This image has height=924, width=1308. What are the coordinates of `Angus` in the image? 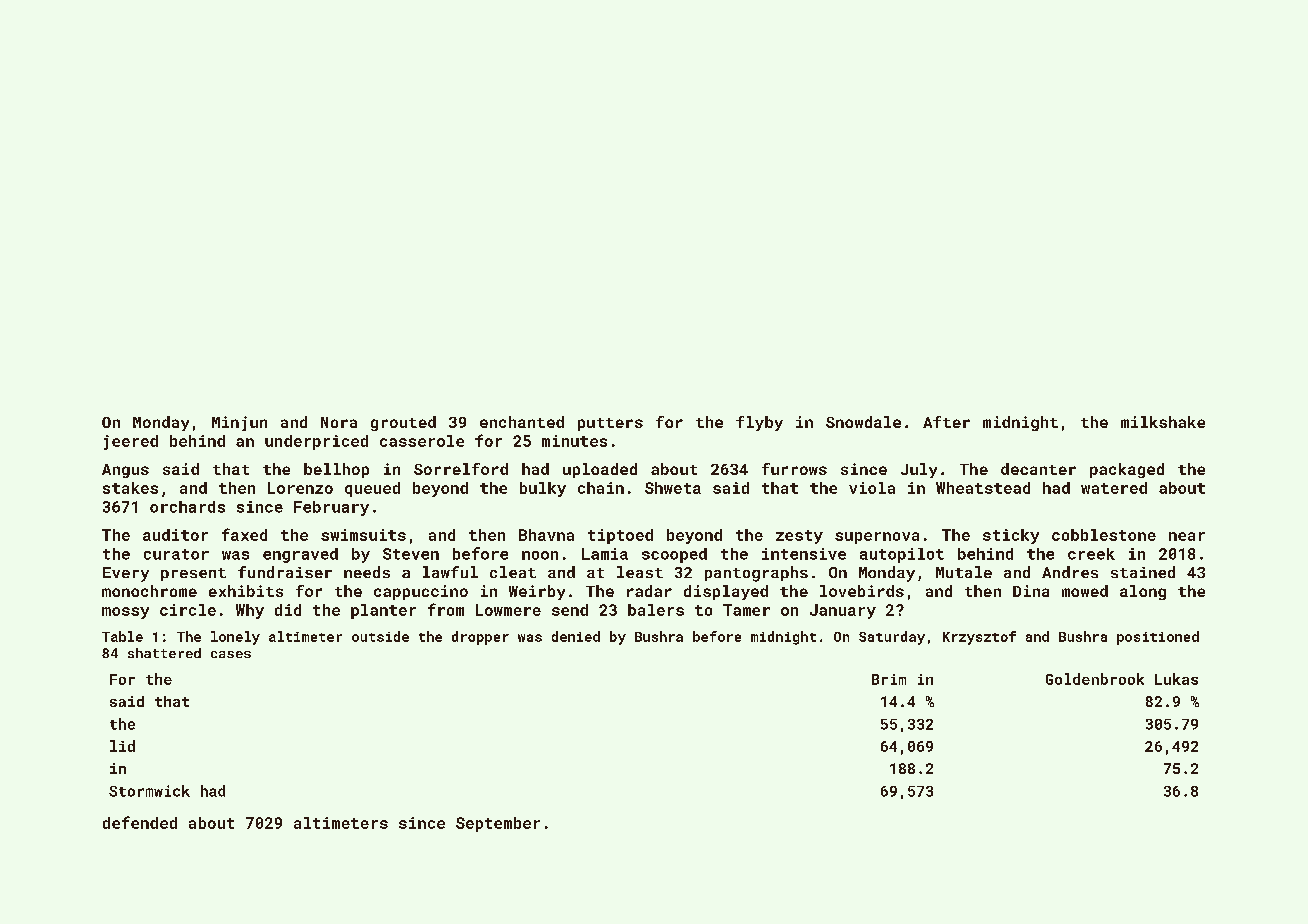 It's located at (125, 471).
